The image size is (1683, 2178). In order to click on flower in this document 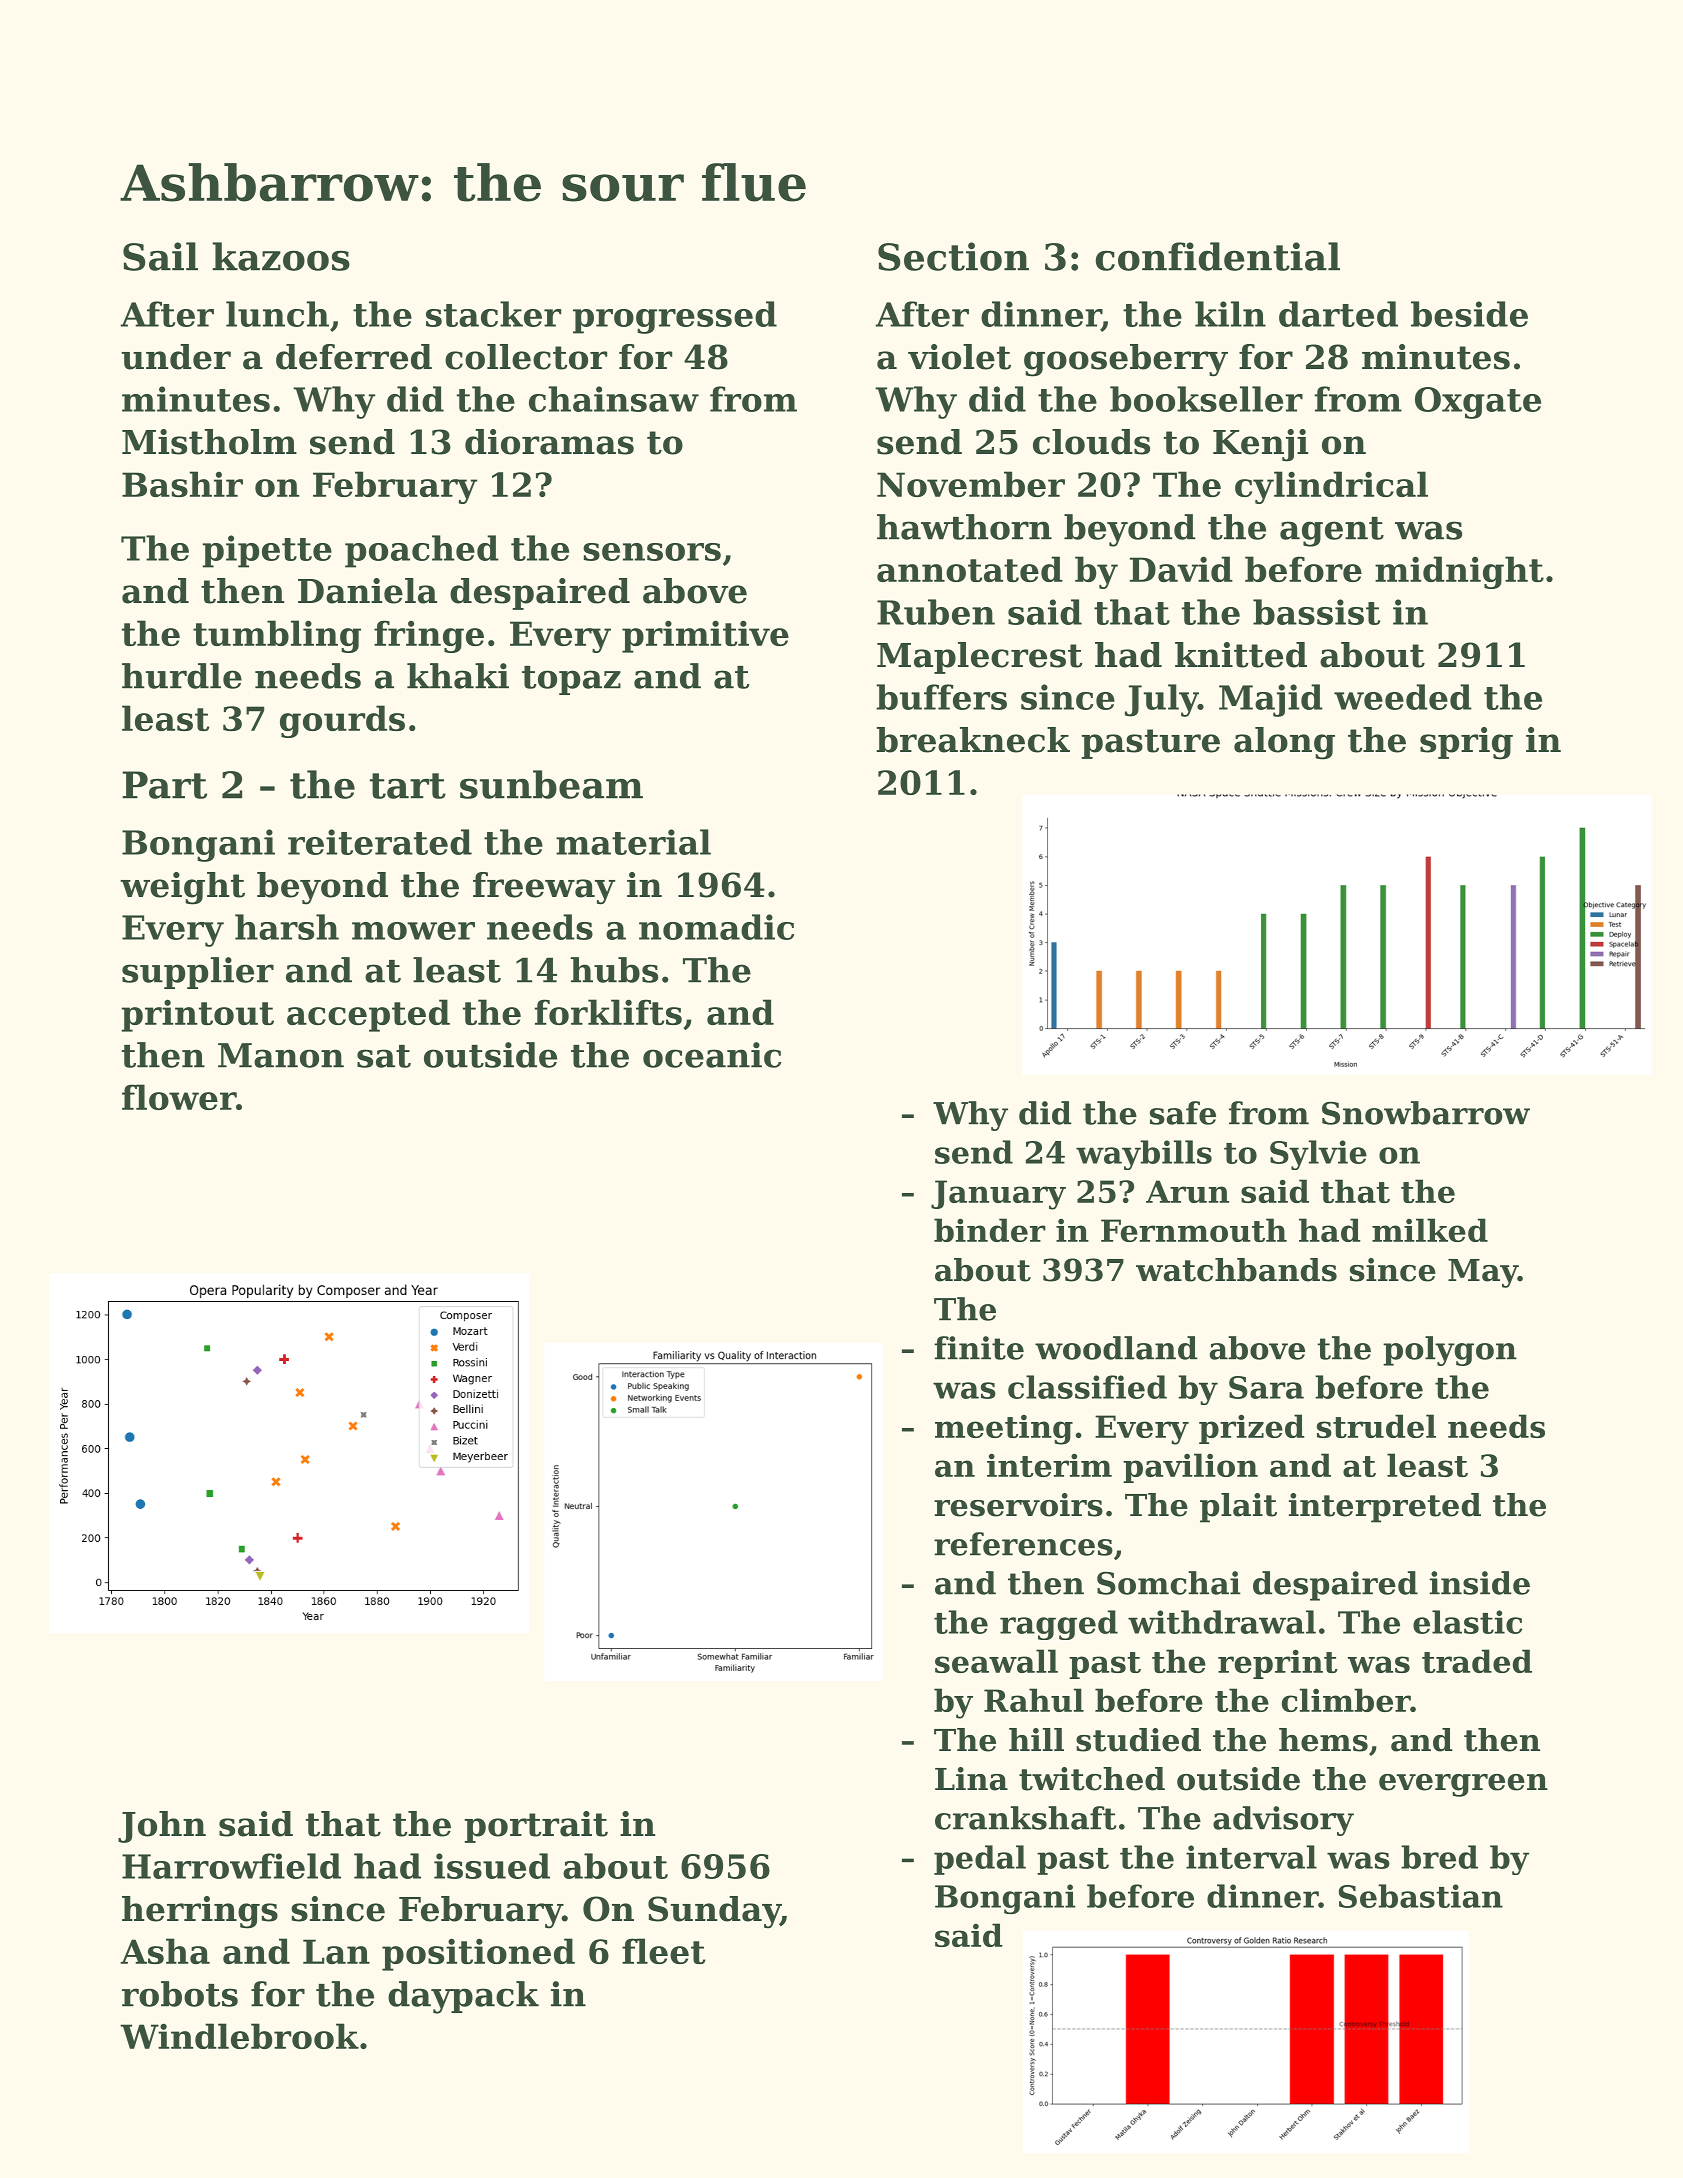, I will do `click(179, 1097)`.
